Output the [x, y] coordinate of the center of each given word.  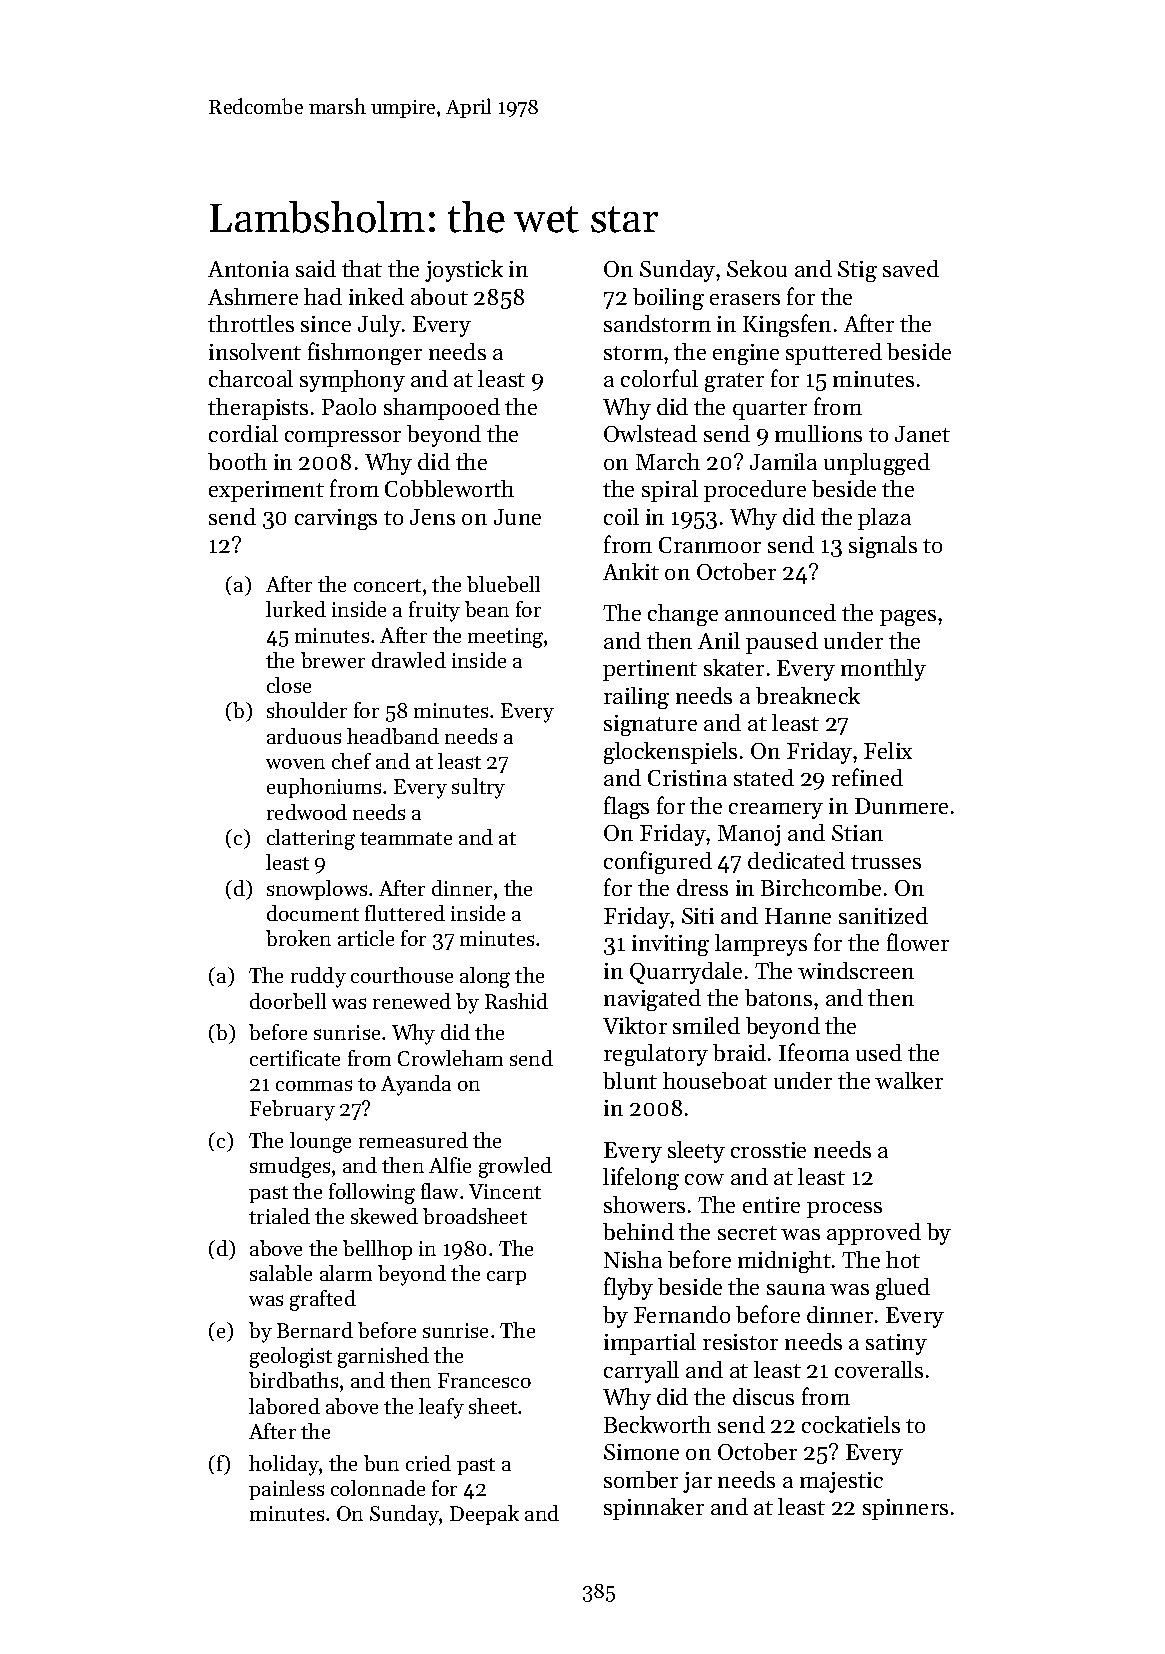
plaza [884, 519]
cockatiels [851, 1424]
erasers [745, 299]
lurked [296, 609]
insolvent [255, 351]
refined [867, 777]
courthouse [402, 975]
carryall [641, 1372]
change [683, 615]
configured [658, 862]
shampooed [442, 409]
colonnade [378, 1488]
